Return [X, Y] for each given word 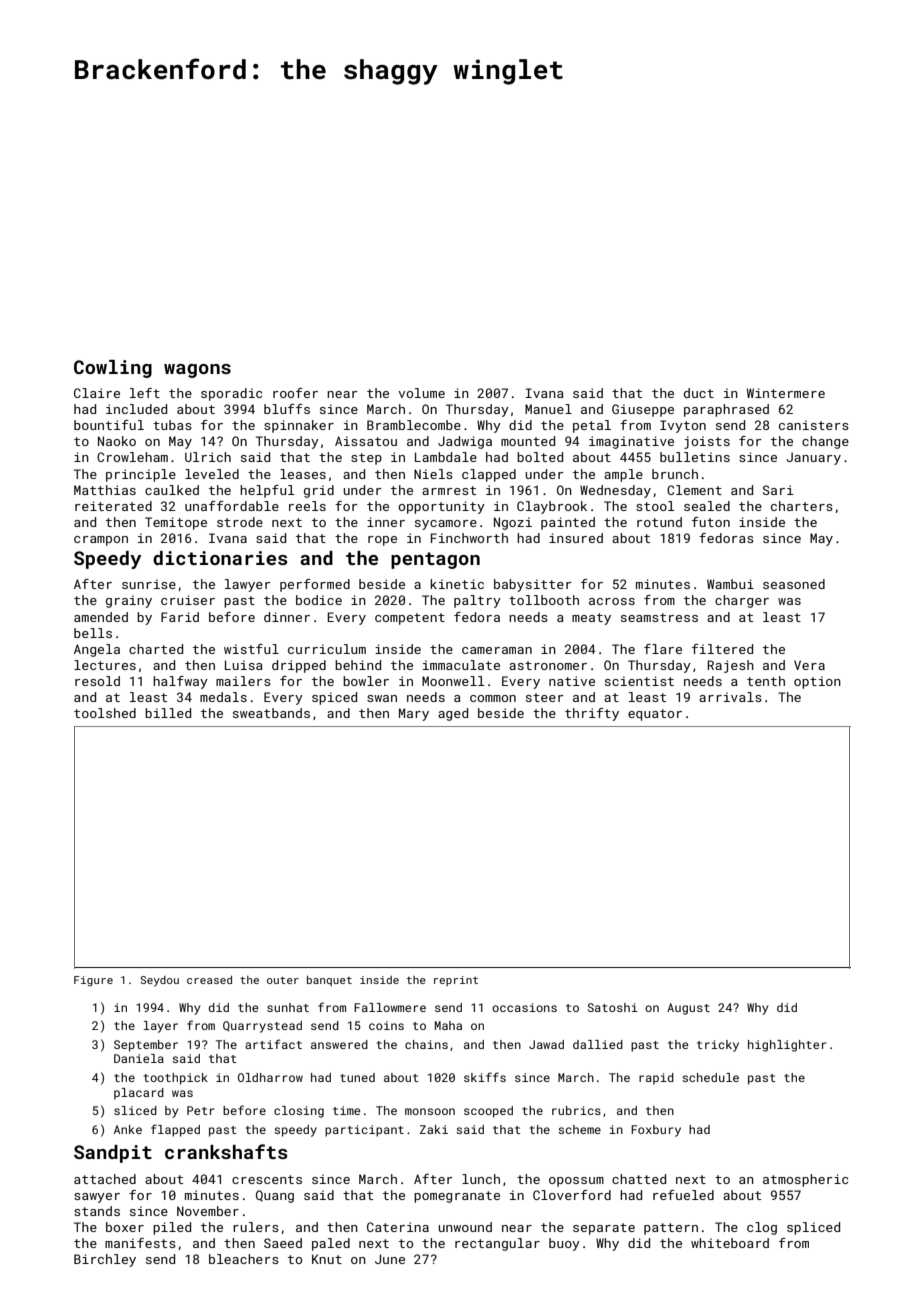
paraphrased [726, 410]
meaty [591, 619]
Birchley [105, 1260]
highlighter [787, 1046]
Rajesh [730, 666]
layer [161, 1027]
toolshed [105, 713]
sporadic [231, 394]
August [688, 1009]
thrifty [592, 714]
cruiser [188, 600]
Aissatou [366, 441]
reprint [456, 981]
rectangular [497, 1244]
